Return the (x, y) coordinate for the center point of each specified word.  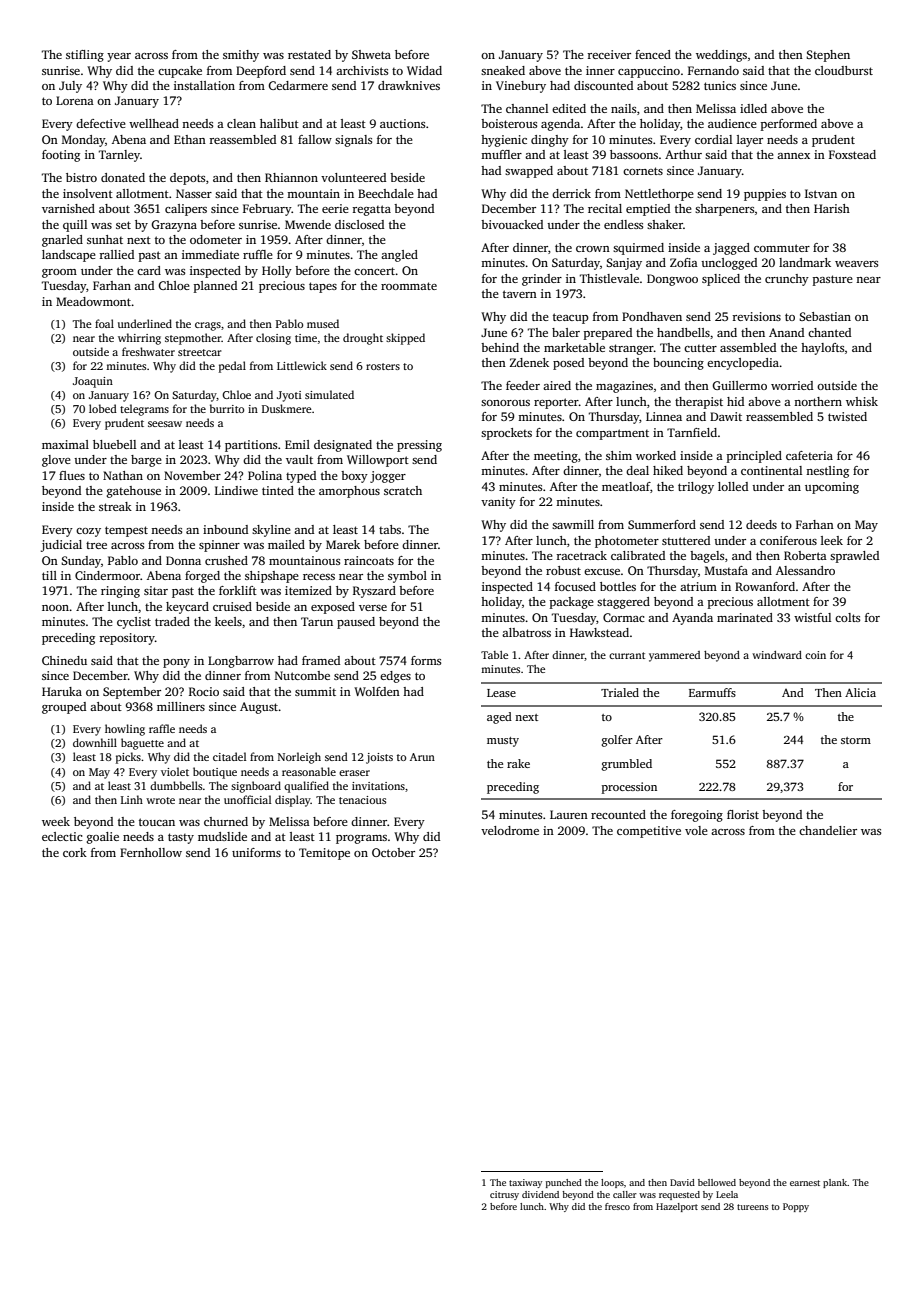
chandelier (828, 830)
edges (395, 677)
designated (343, 446)
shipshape (272, 577)
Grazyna (174, 226)
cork (75, 852)
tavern (520, 294)
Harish (832, 208)
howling (125, 730)
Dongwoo (672, 280)
